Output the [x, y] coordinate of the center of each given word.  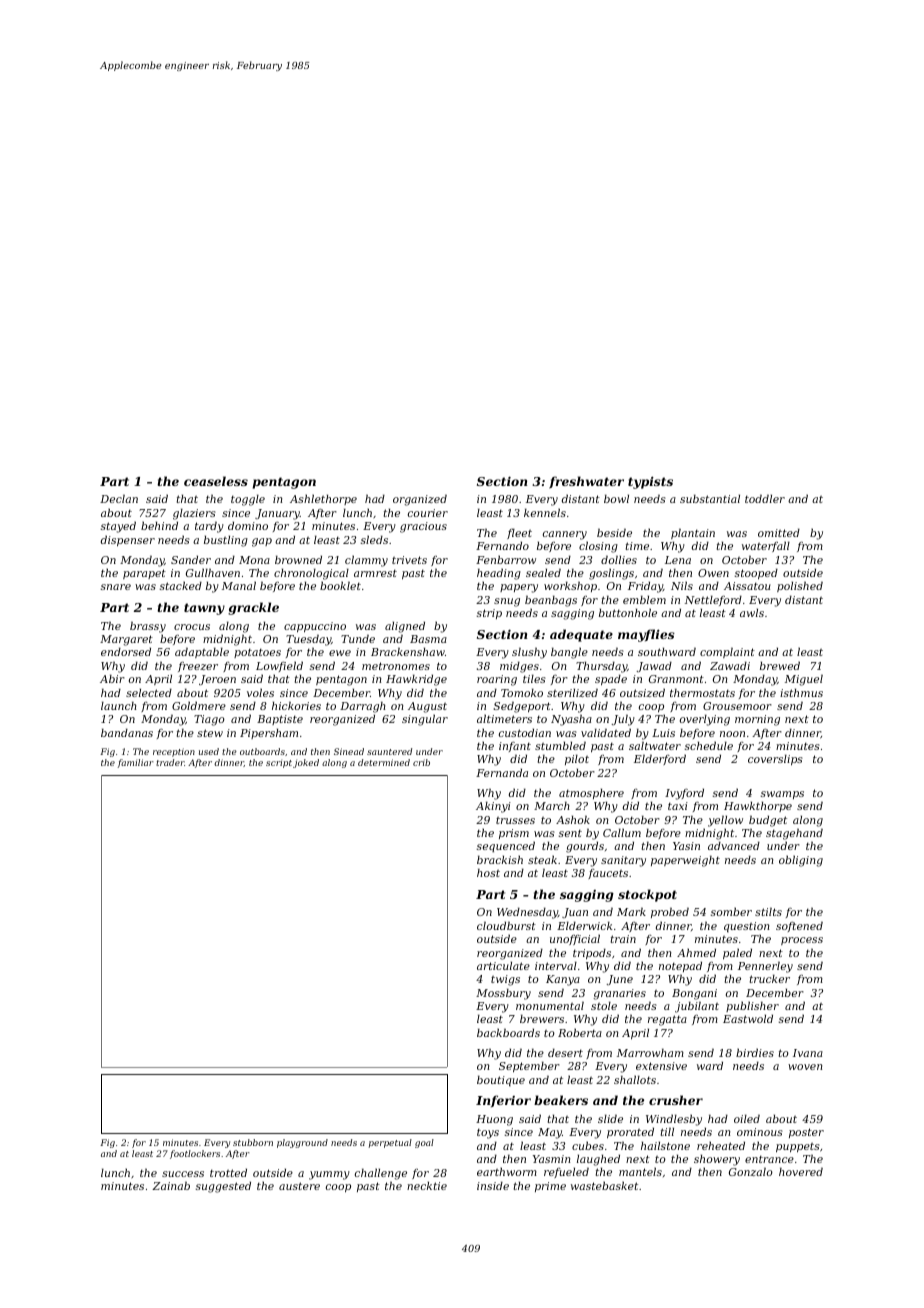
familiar [135, 763]
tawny [204, 609]
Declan [119, 498]
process [802, 941]
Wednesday [527, 913]
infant [515, 747]
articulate [503, 965]
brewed [780, 665]
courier [428, 513]
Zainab [171, 1185]
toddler [765, 498]
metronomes [396, 666]
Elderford [660, 759]
